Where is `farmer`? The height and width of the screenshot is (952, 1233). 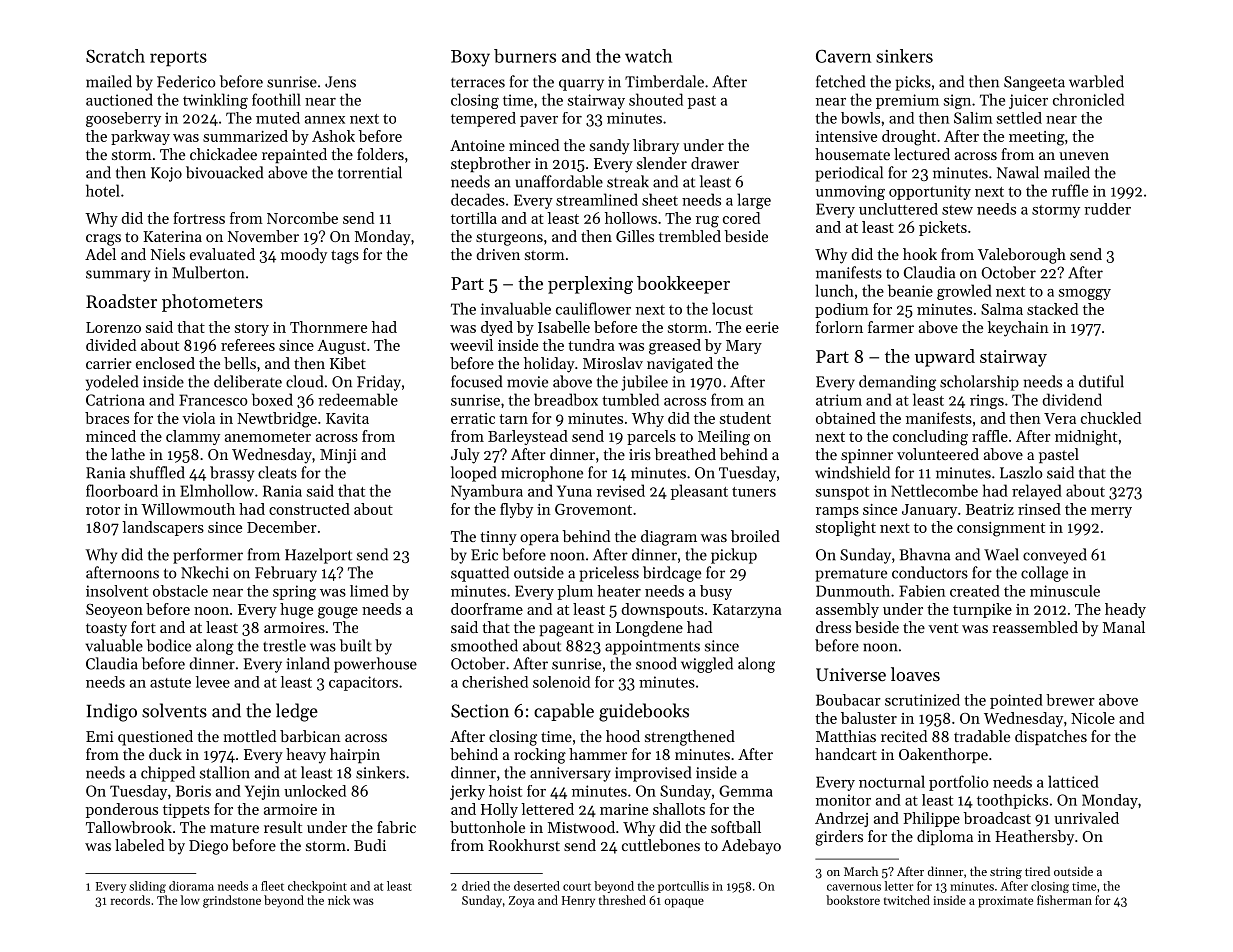 farmer is located at coordinates (891, 327).
